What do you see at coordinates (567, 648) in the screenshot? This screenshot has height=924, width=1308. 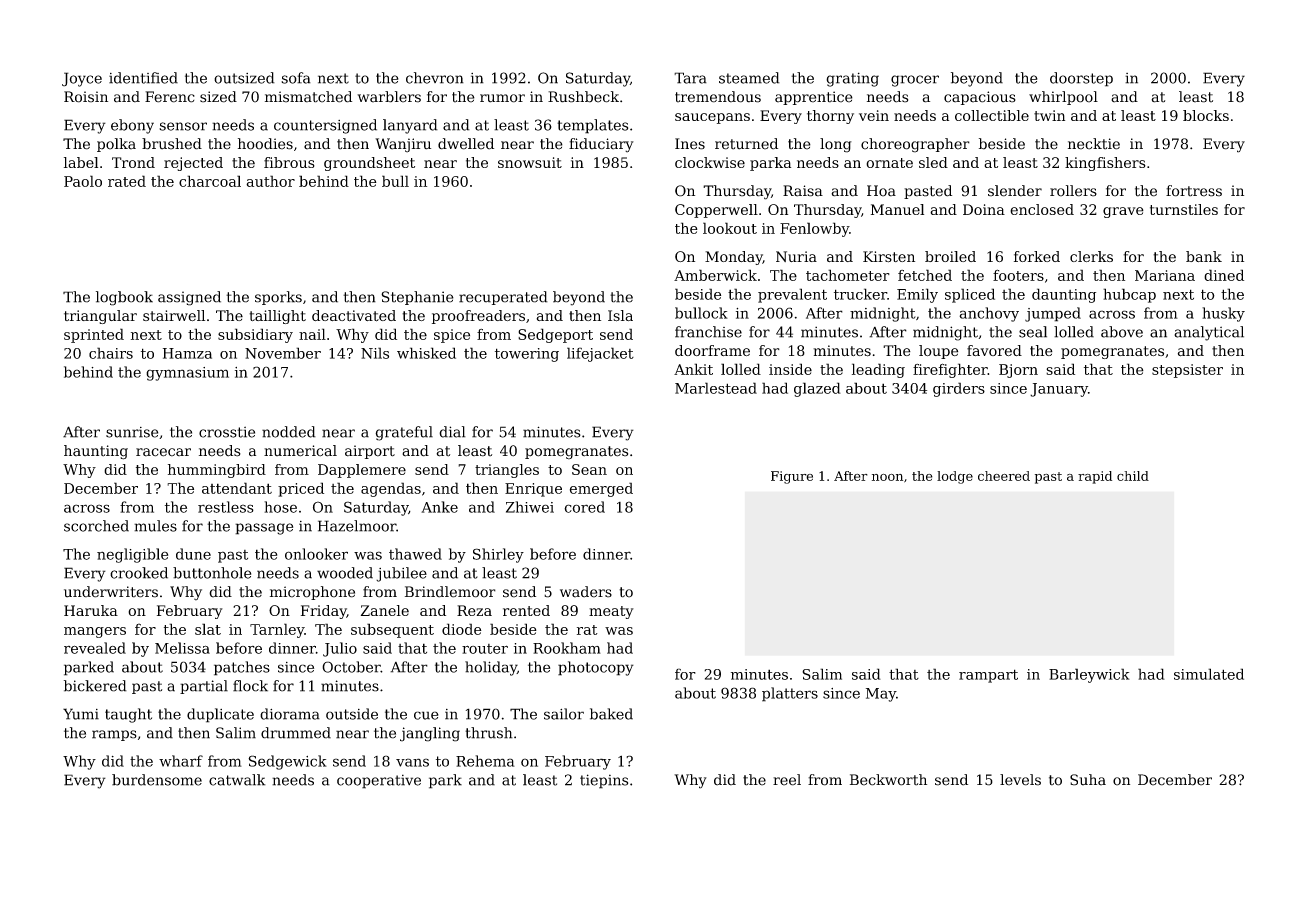 I see `Rookham` at bounding box center [567, 648].
